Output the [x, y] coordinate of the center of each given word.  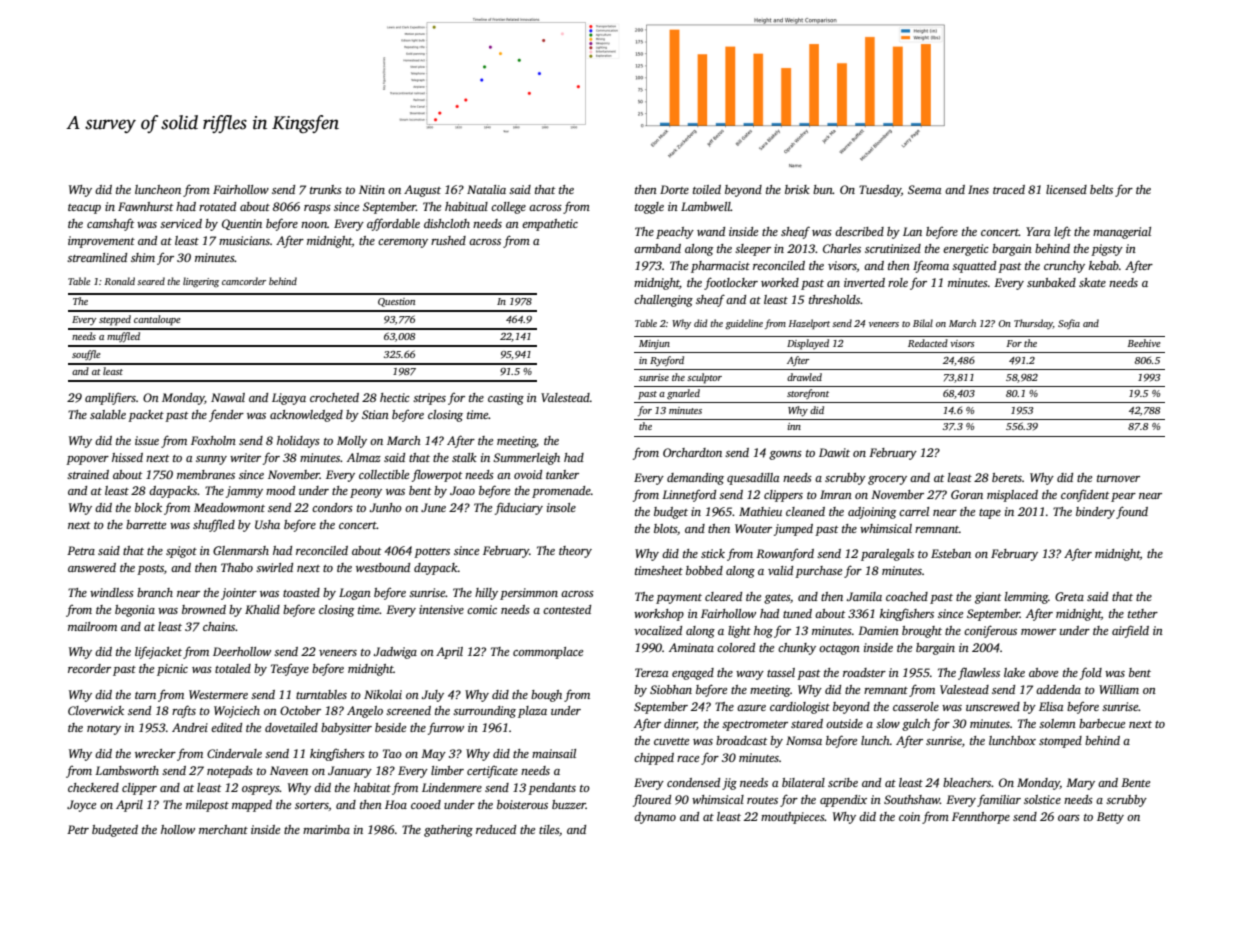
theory [575, 552]
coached [907, 596]
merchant [223, 829]
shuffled [214, 525]
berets [1007, 477]
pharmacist [720, 267]
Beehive [1144, 343]
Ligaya [289, 399]
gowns [785, 455]
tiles [549, 829]
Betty [1110, 818]
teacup [84, 209]
